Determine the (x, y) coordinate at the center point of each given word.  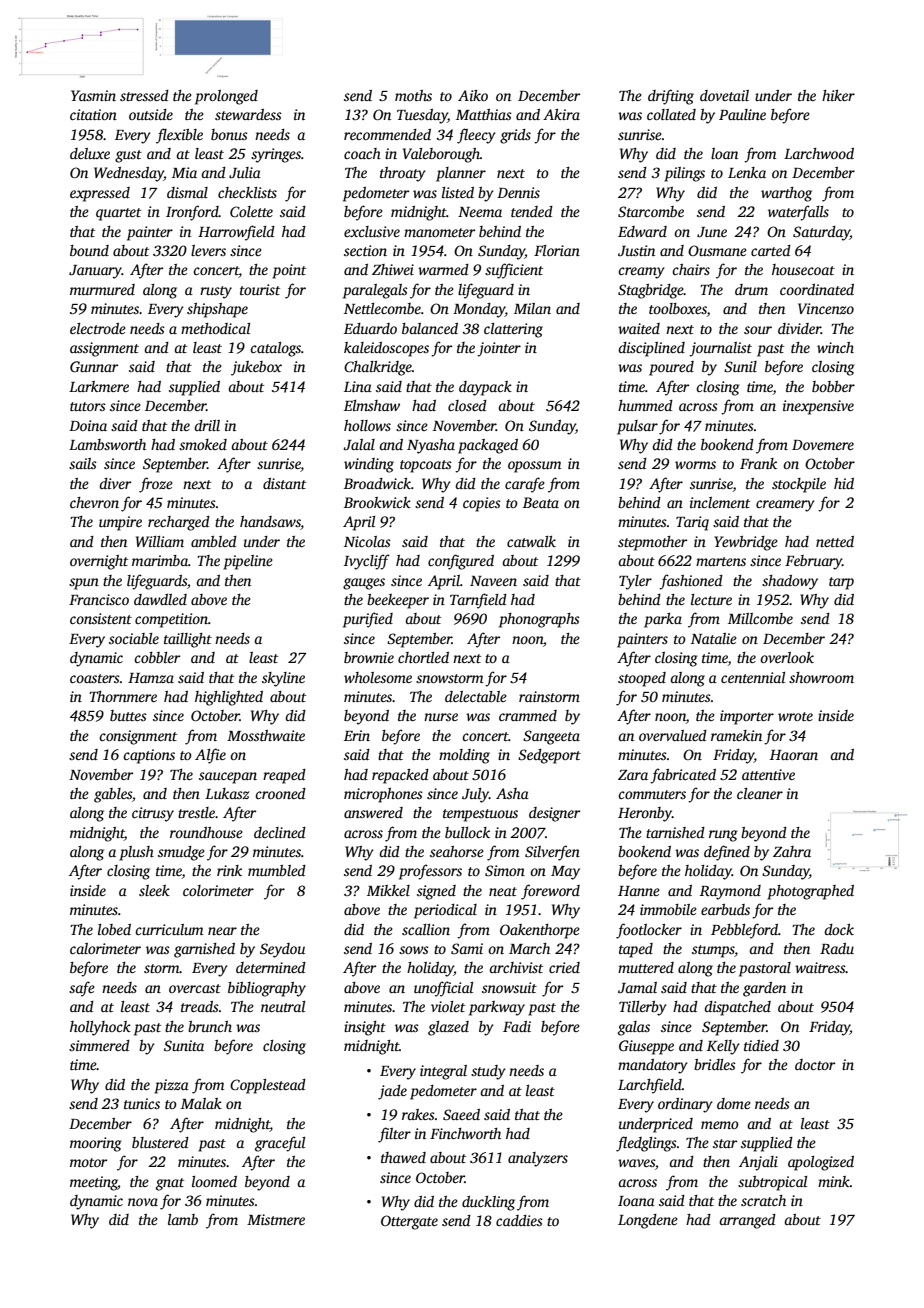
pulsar (637, 427)
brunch (210, 1026)
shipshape (217, 310)
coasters (95, 678)
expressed (100, 194)
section (365, 250)
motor (88, 1162)
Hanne (639, 891)
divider (799, 328)
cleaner (760, 793)
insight (365, 1028)
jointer (499, 349)
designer (554, 814)
